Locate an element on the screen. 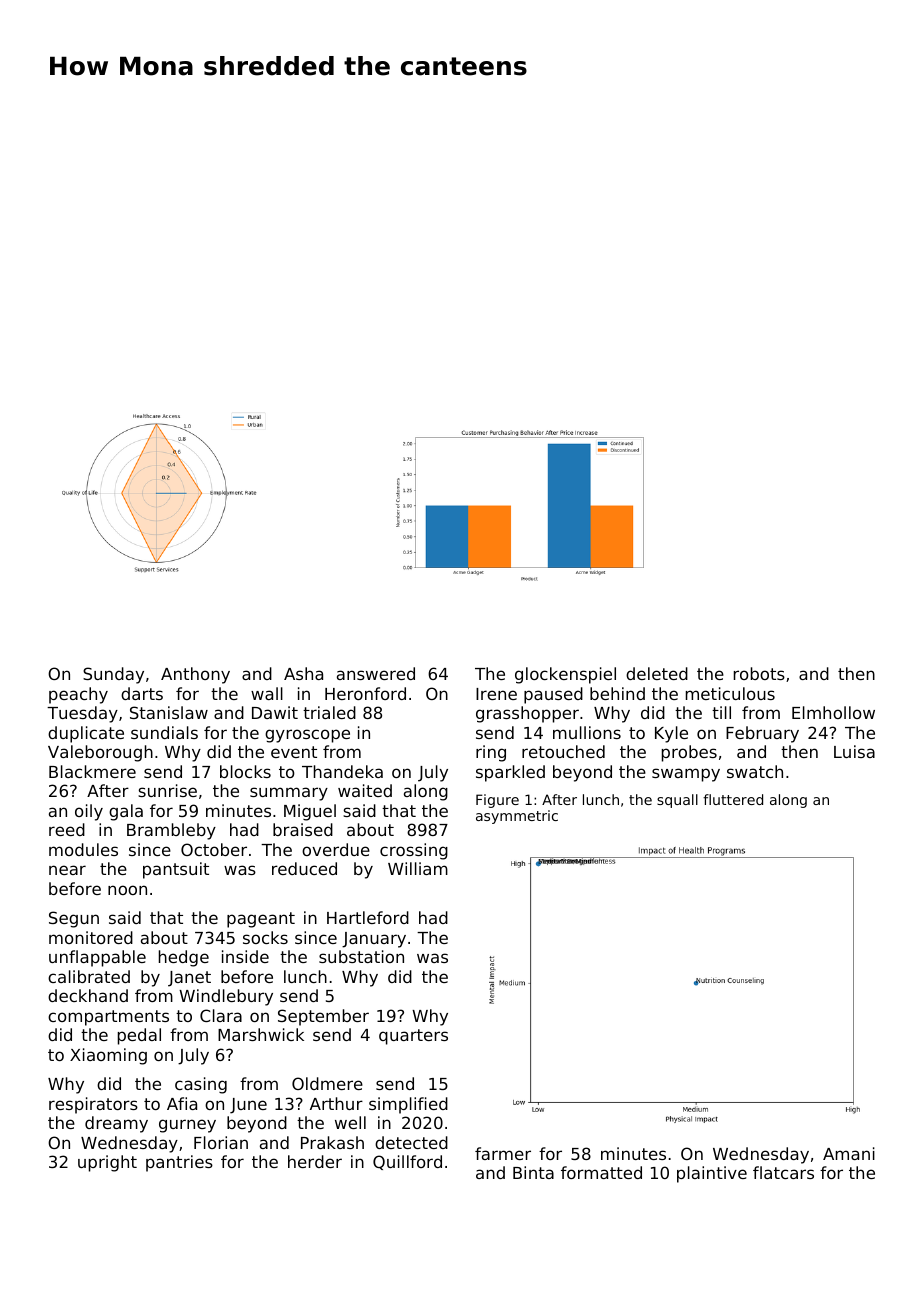 This screenshot has height=1314, width=924. robots is located at coordinates (759, 673).
